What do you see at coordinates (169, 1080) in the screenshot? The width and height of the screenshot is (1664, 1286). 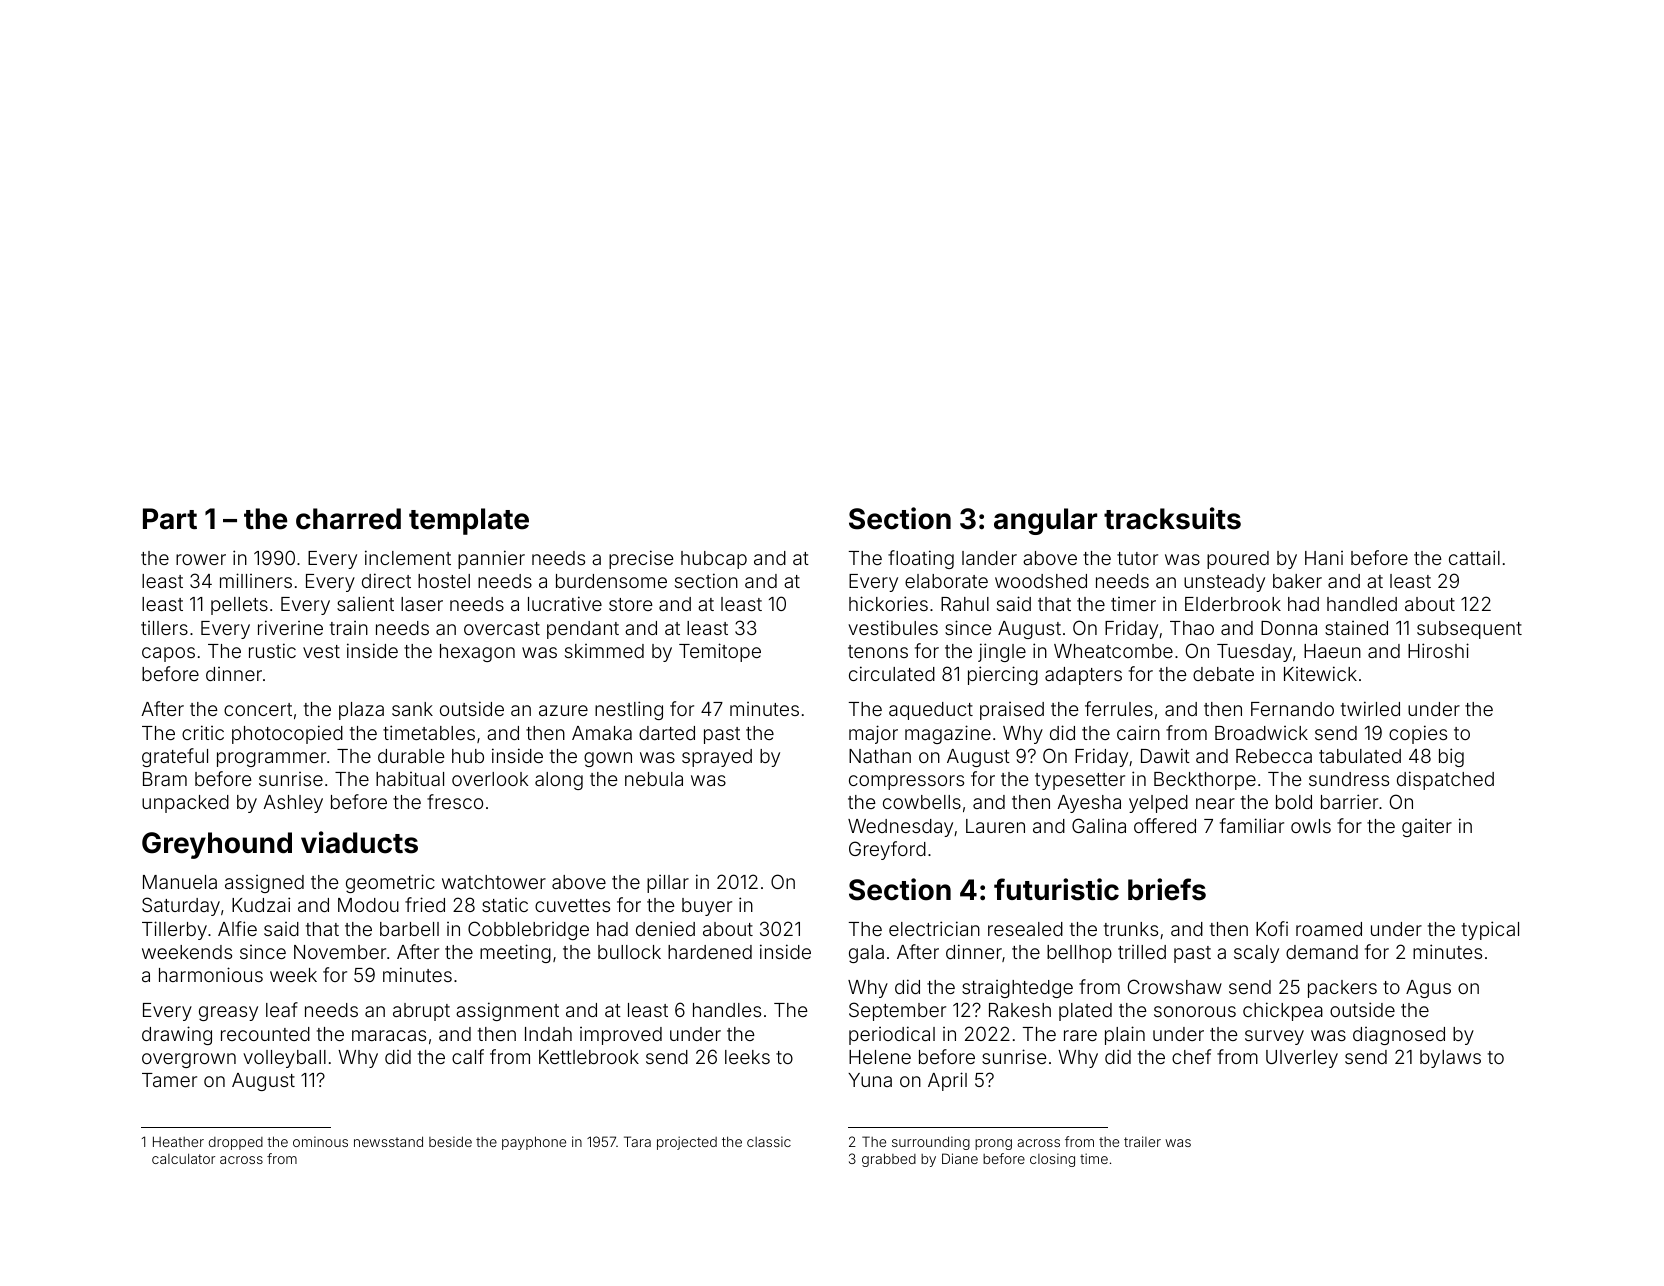 I see `Tamer` at bounding box center [169, 1080].
